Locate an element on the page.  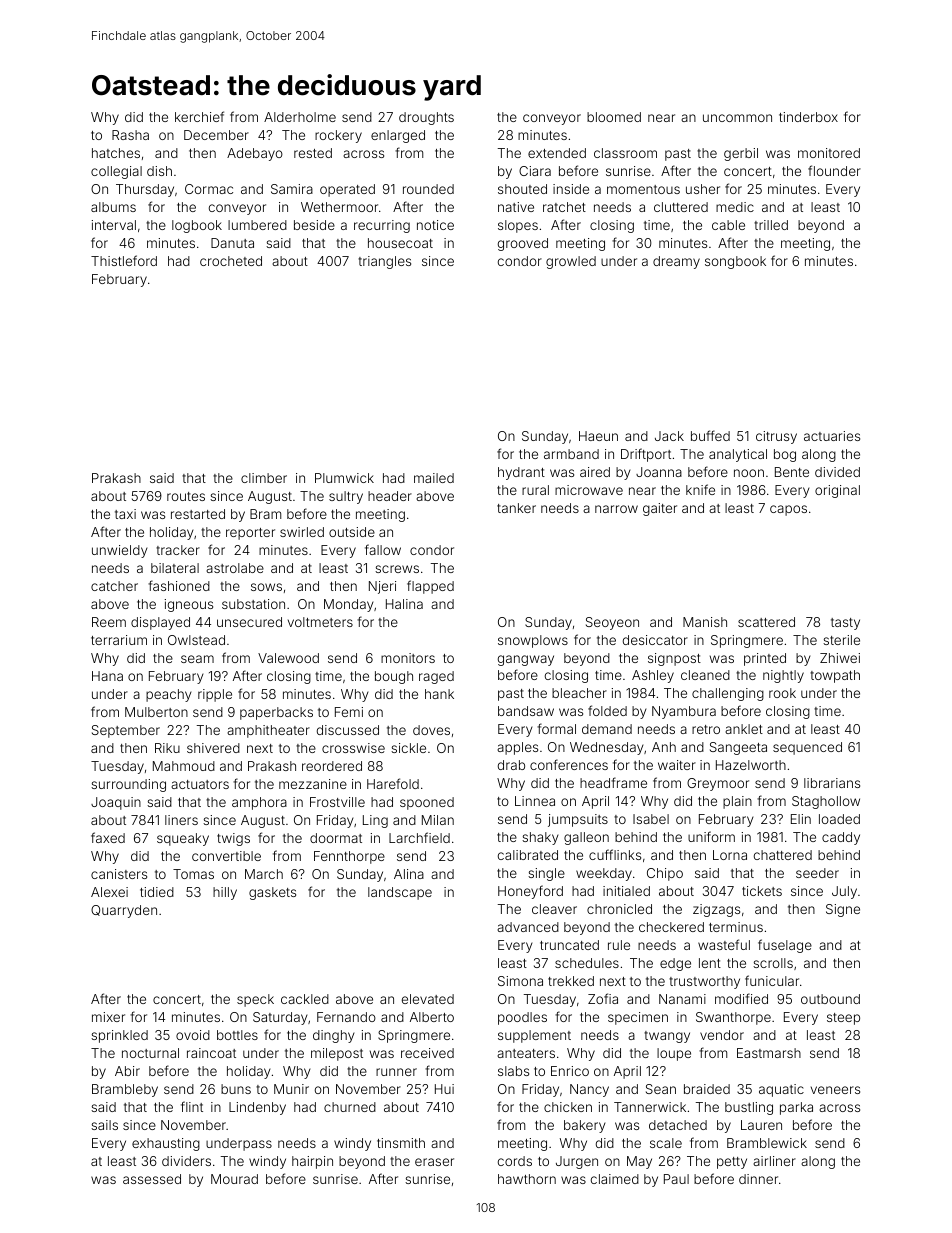
hawthorn is located at coordinates (527, 1179).
